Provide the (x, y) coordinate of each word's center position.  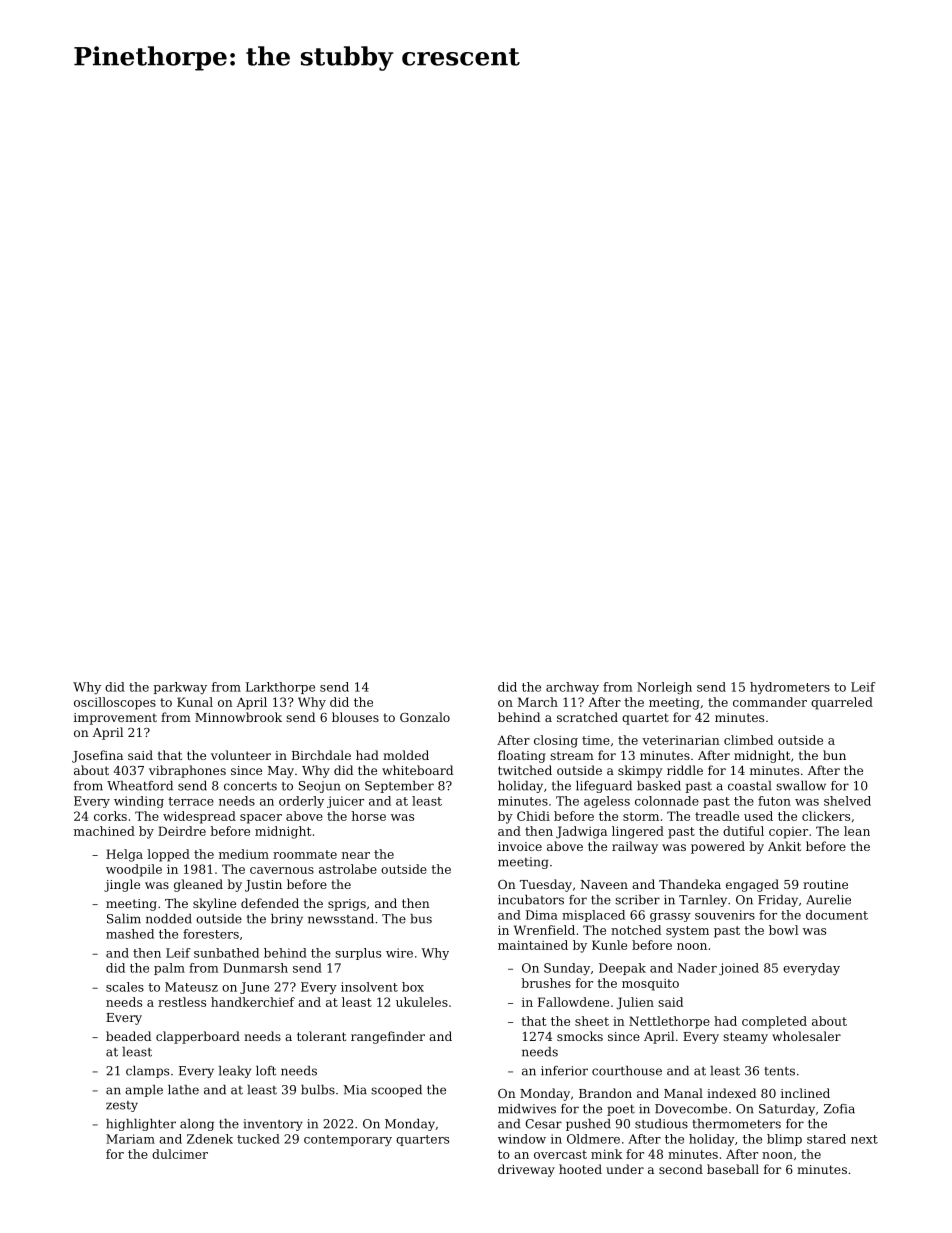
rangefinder (388, 1037)
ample (144, 1091)
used (758, 816)
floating (522, 756)
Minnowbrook (238, 717)
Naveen (604, 884)
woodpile (134, 870)
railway (635, 847)
